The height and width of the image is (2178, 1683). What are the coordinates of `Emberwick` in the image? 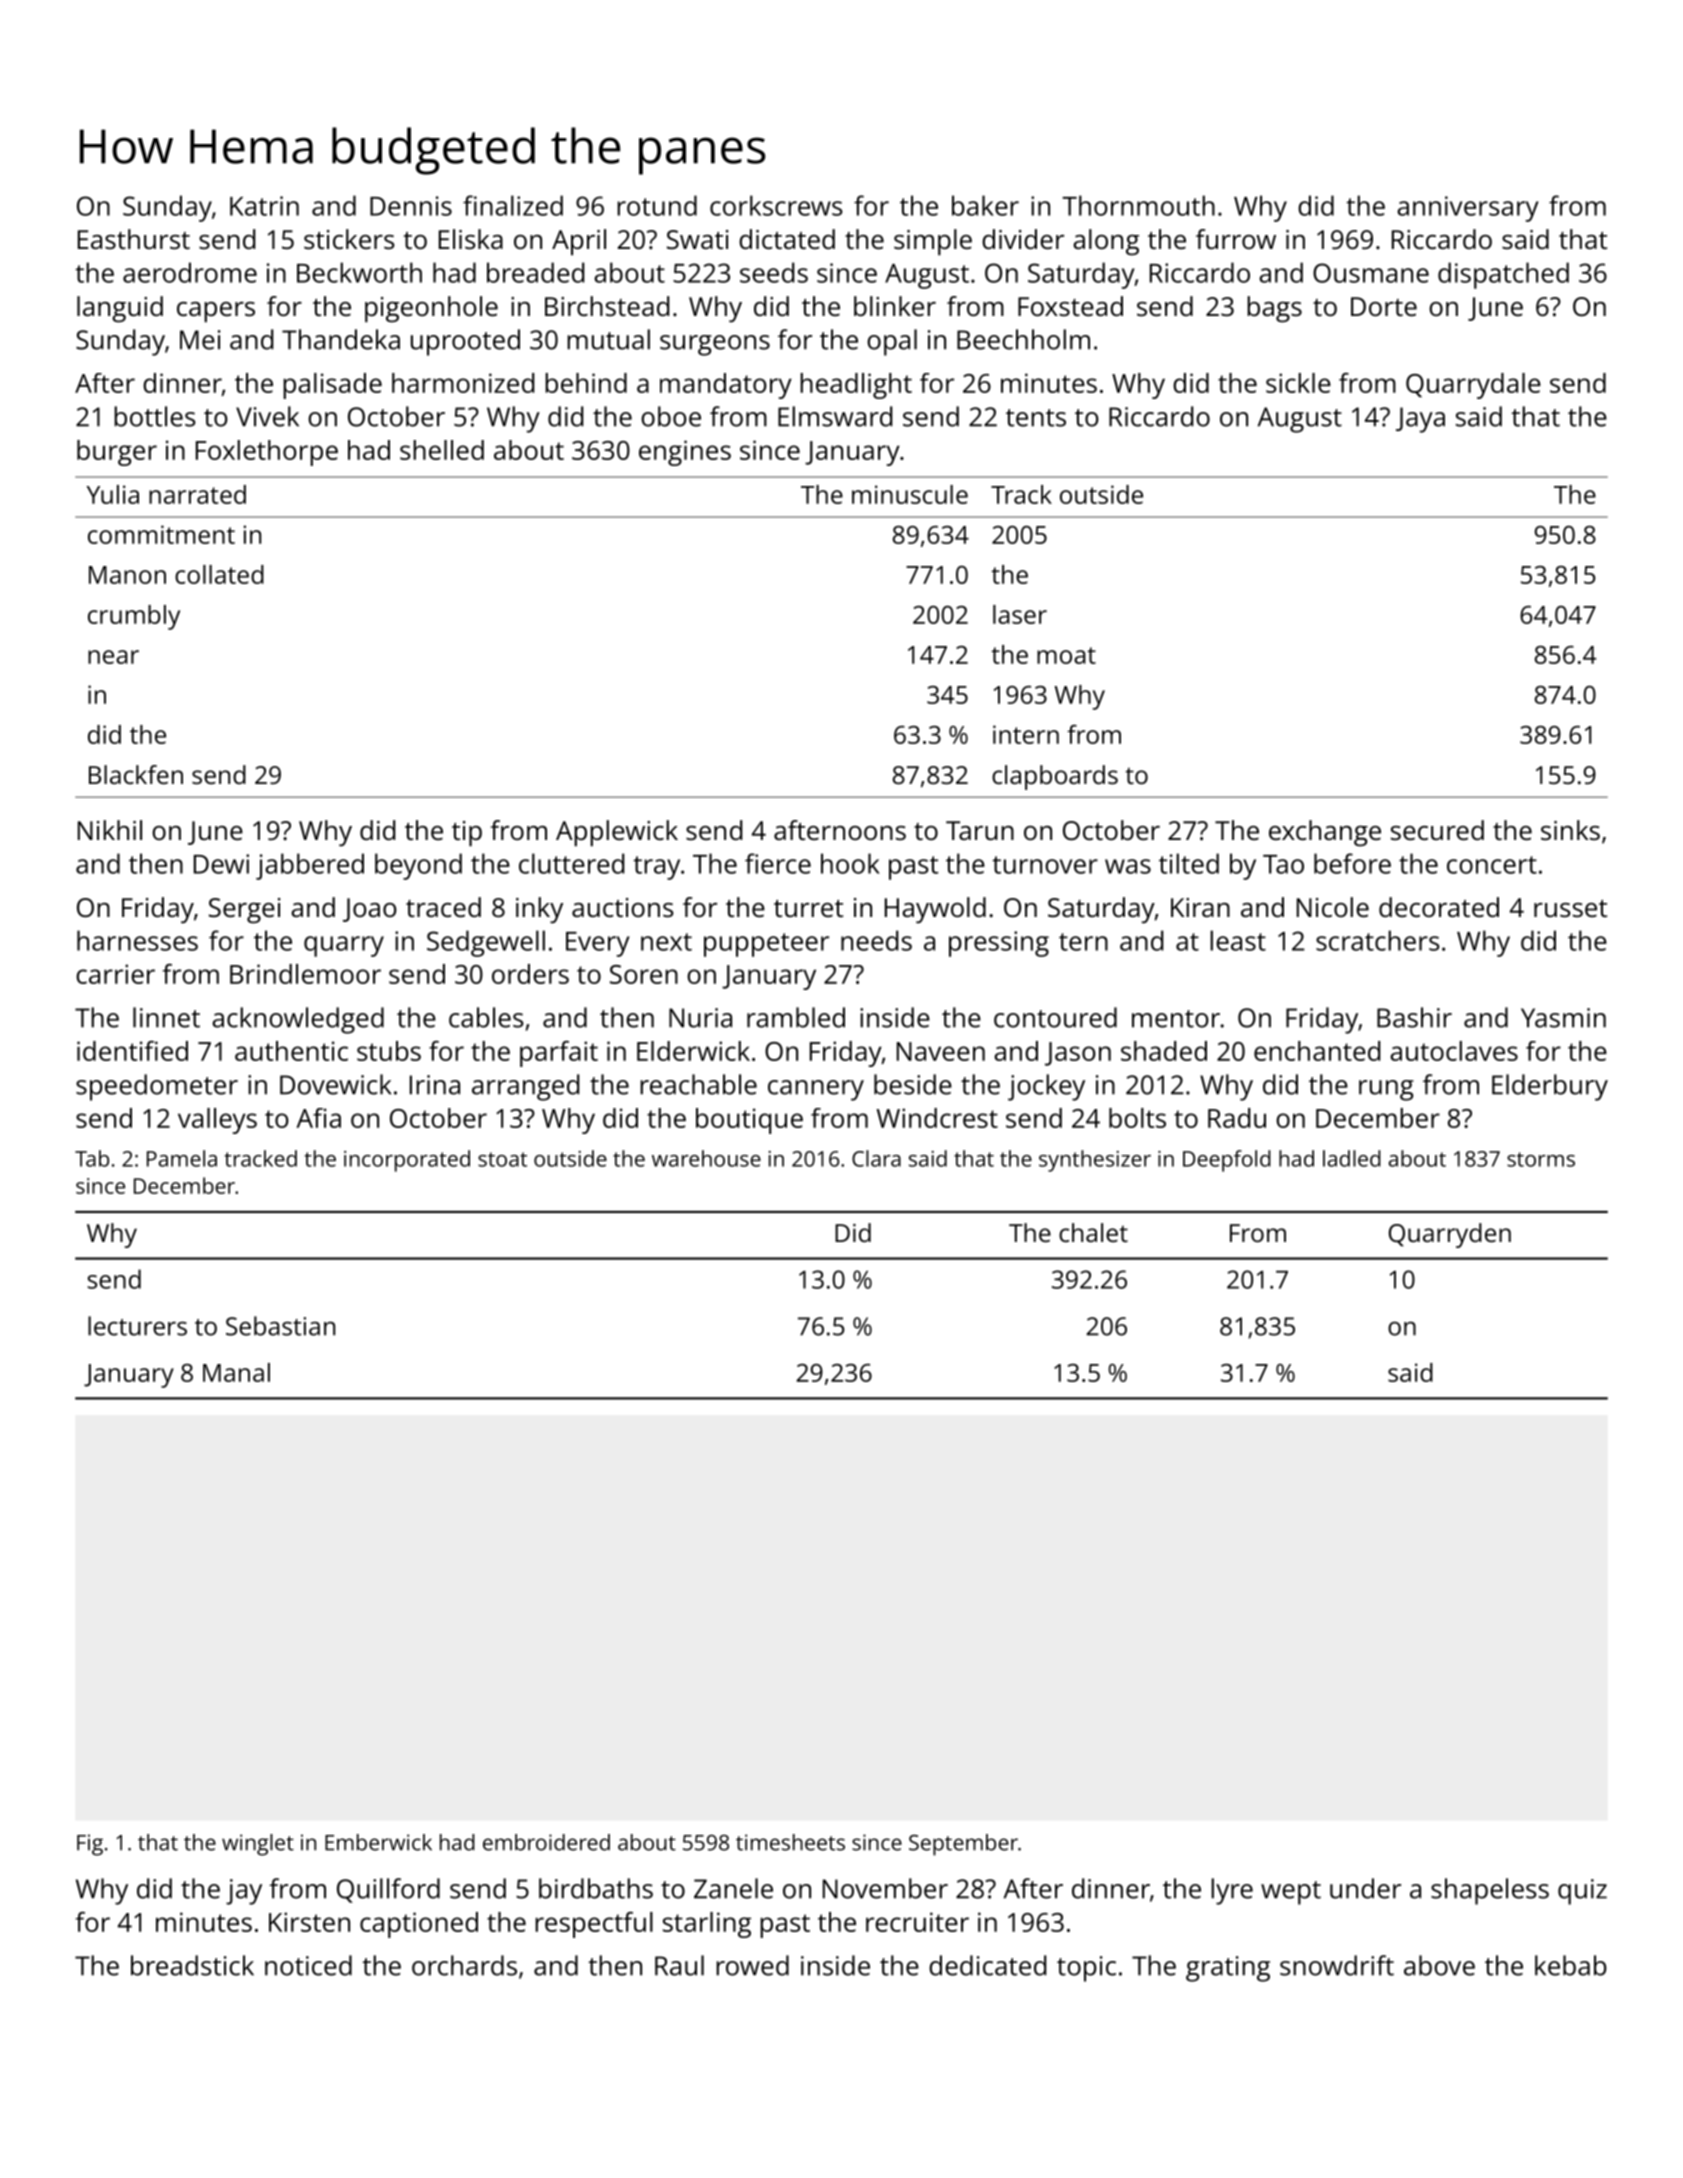 It's located at (378, 1842).
